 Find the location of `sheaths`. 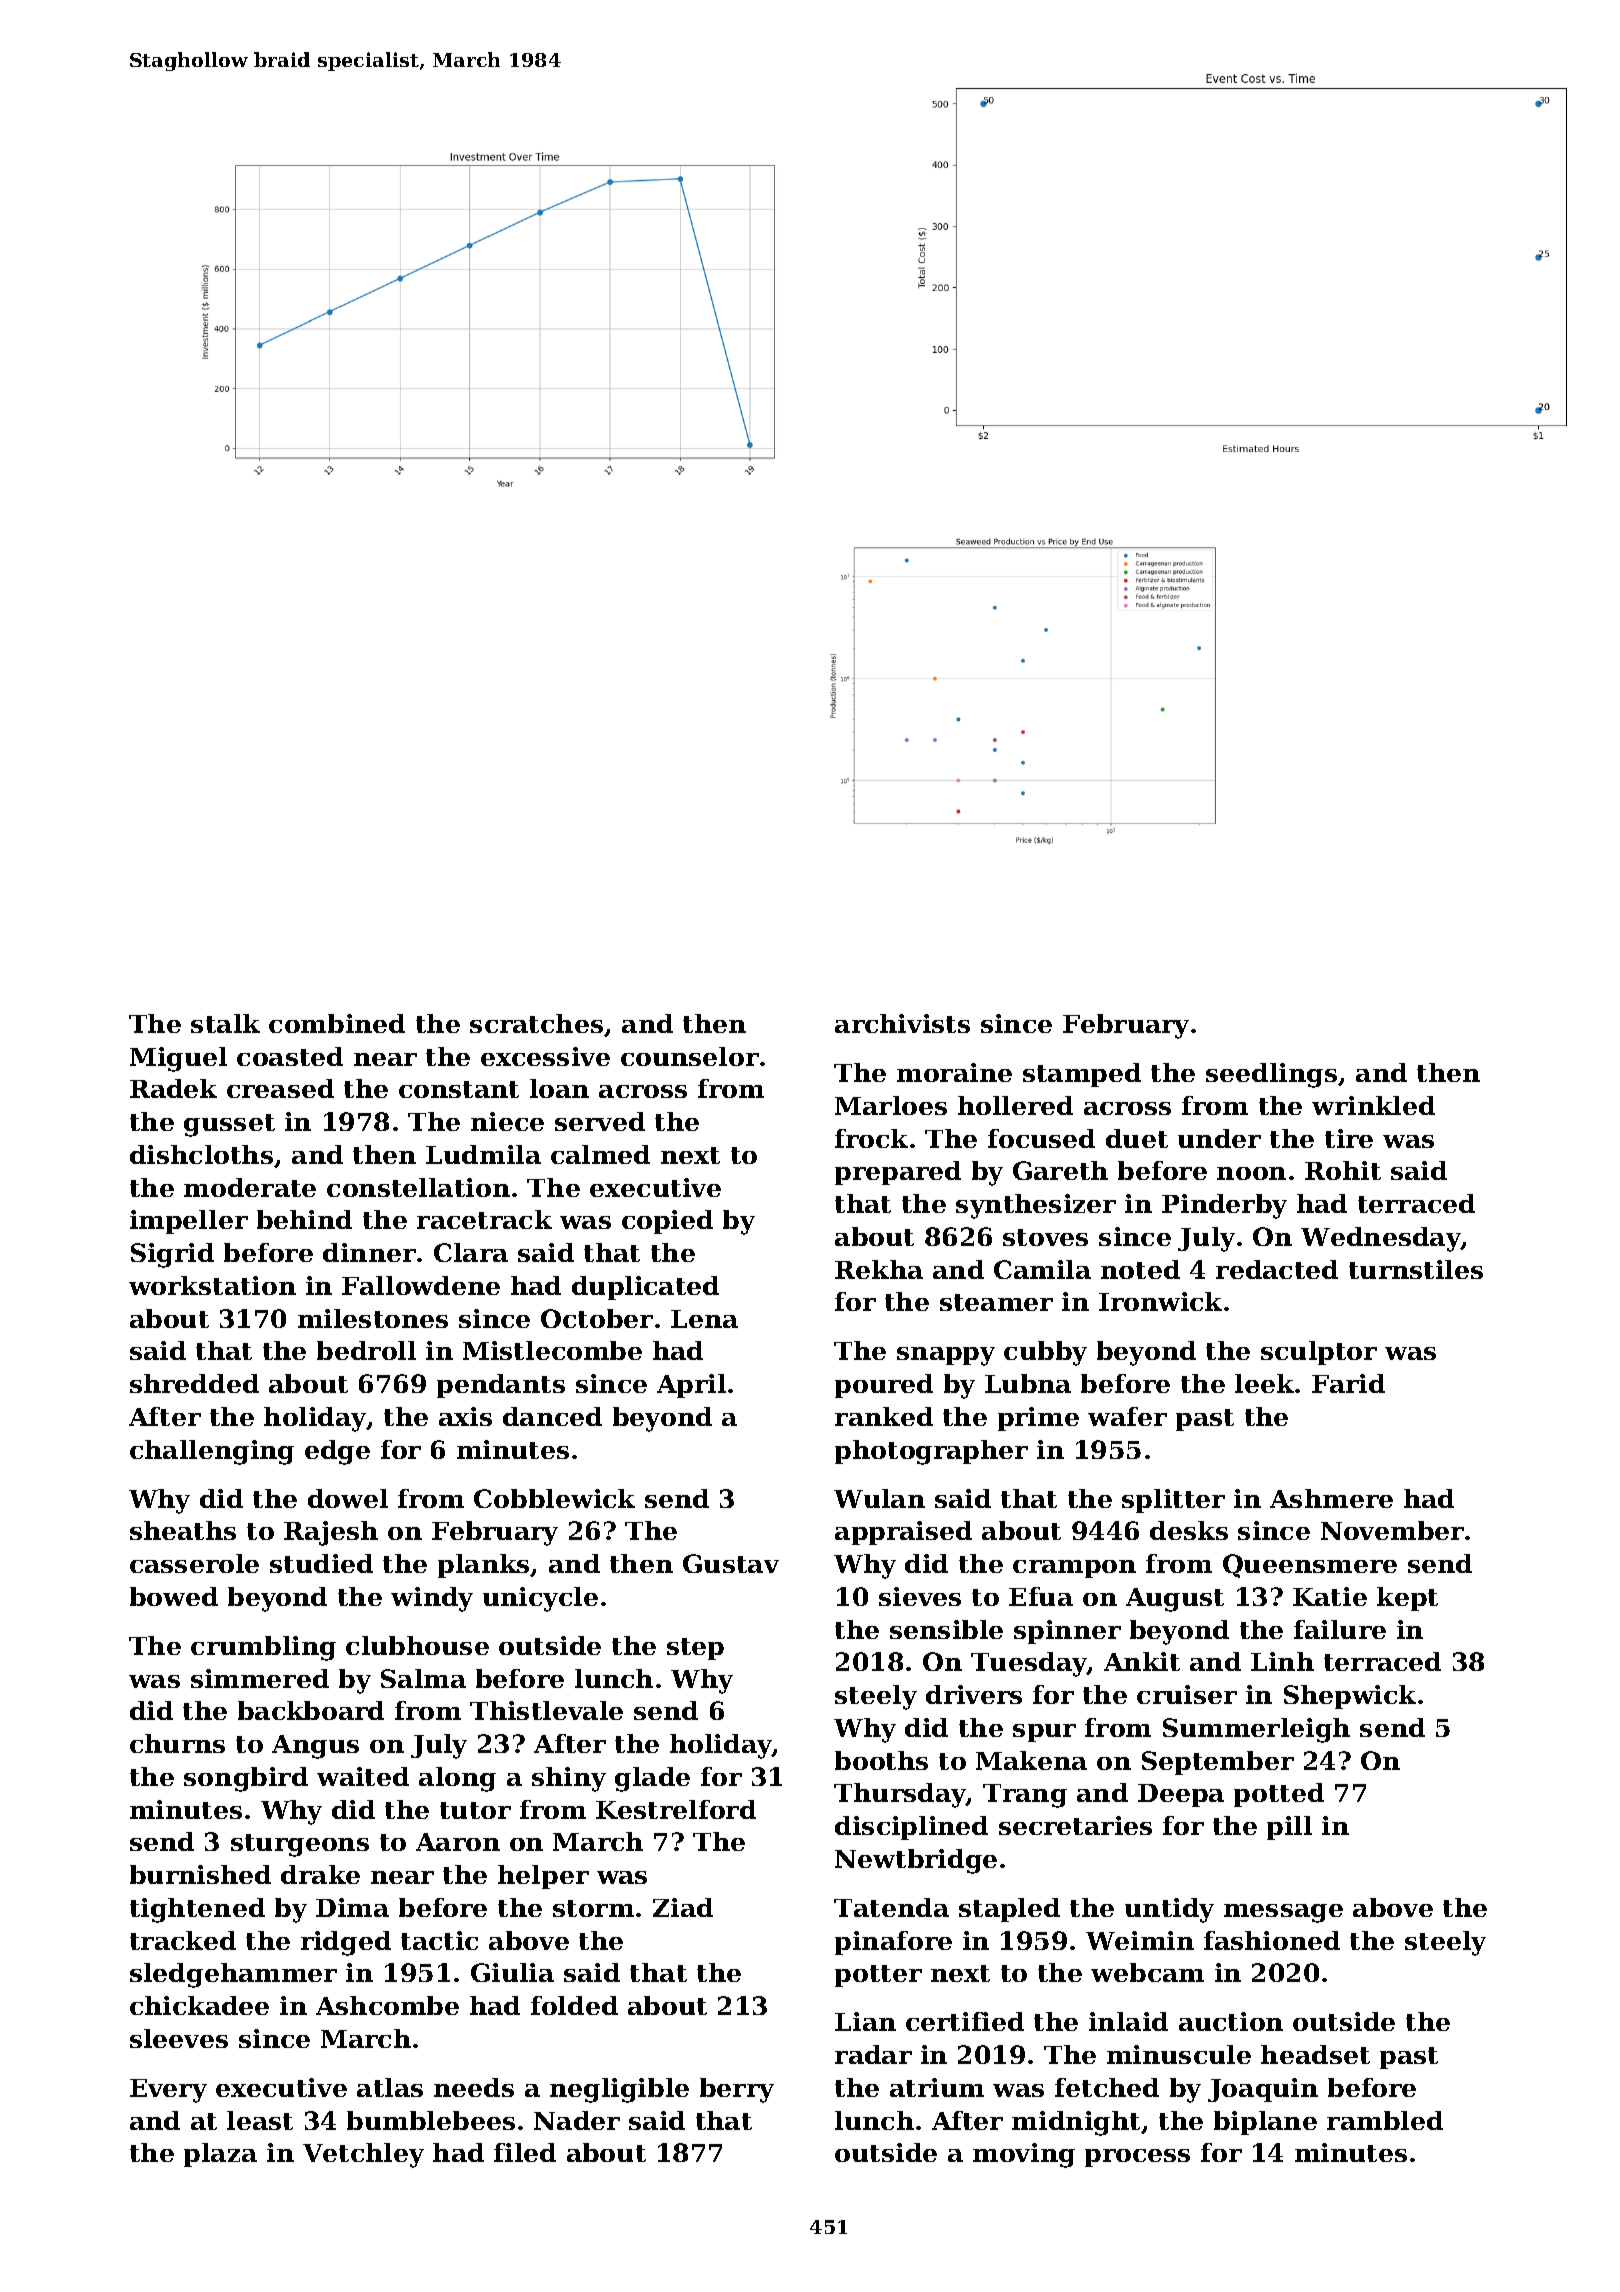

sheaths is located at coordinates (183, 1530).
